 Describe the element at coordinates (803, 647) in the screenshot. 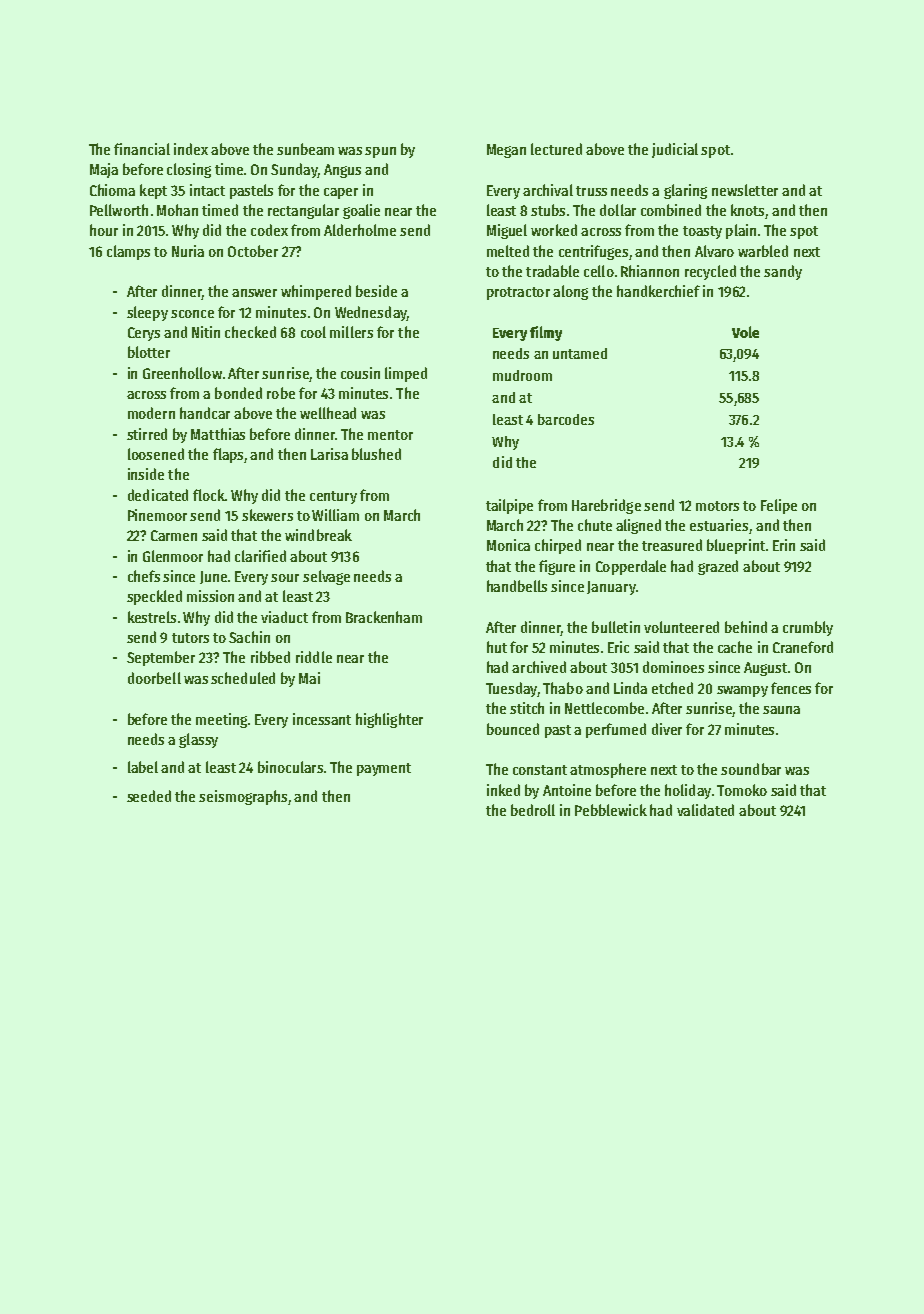

I see `Craneford` at that location.
